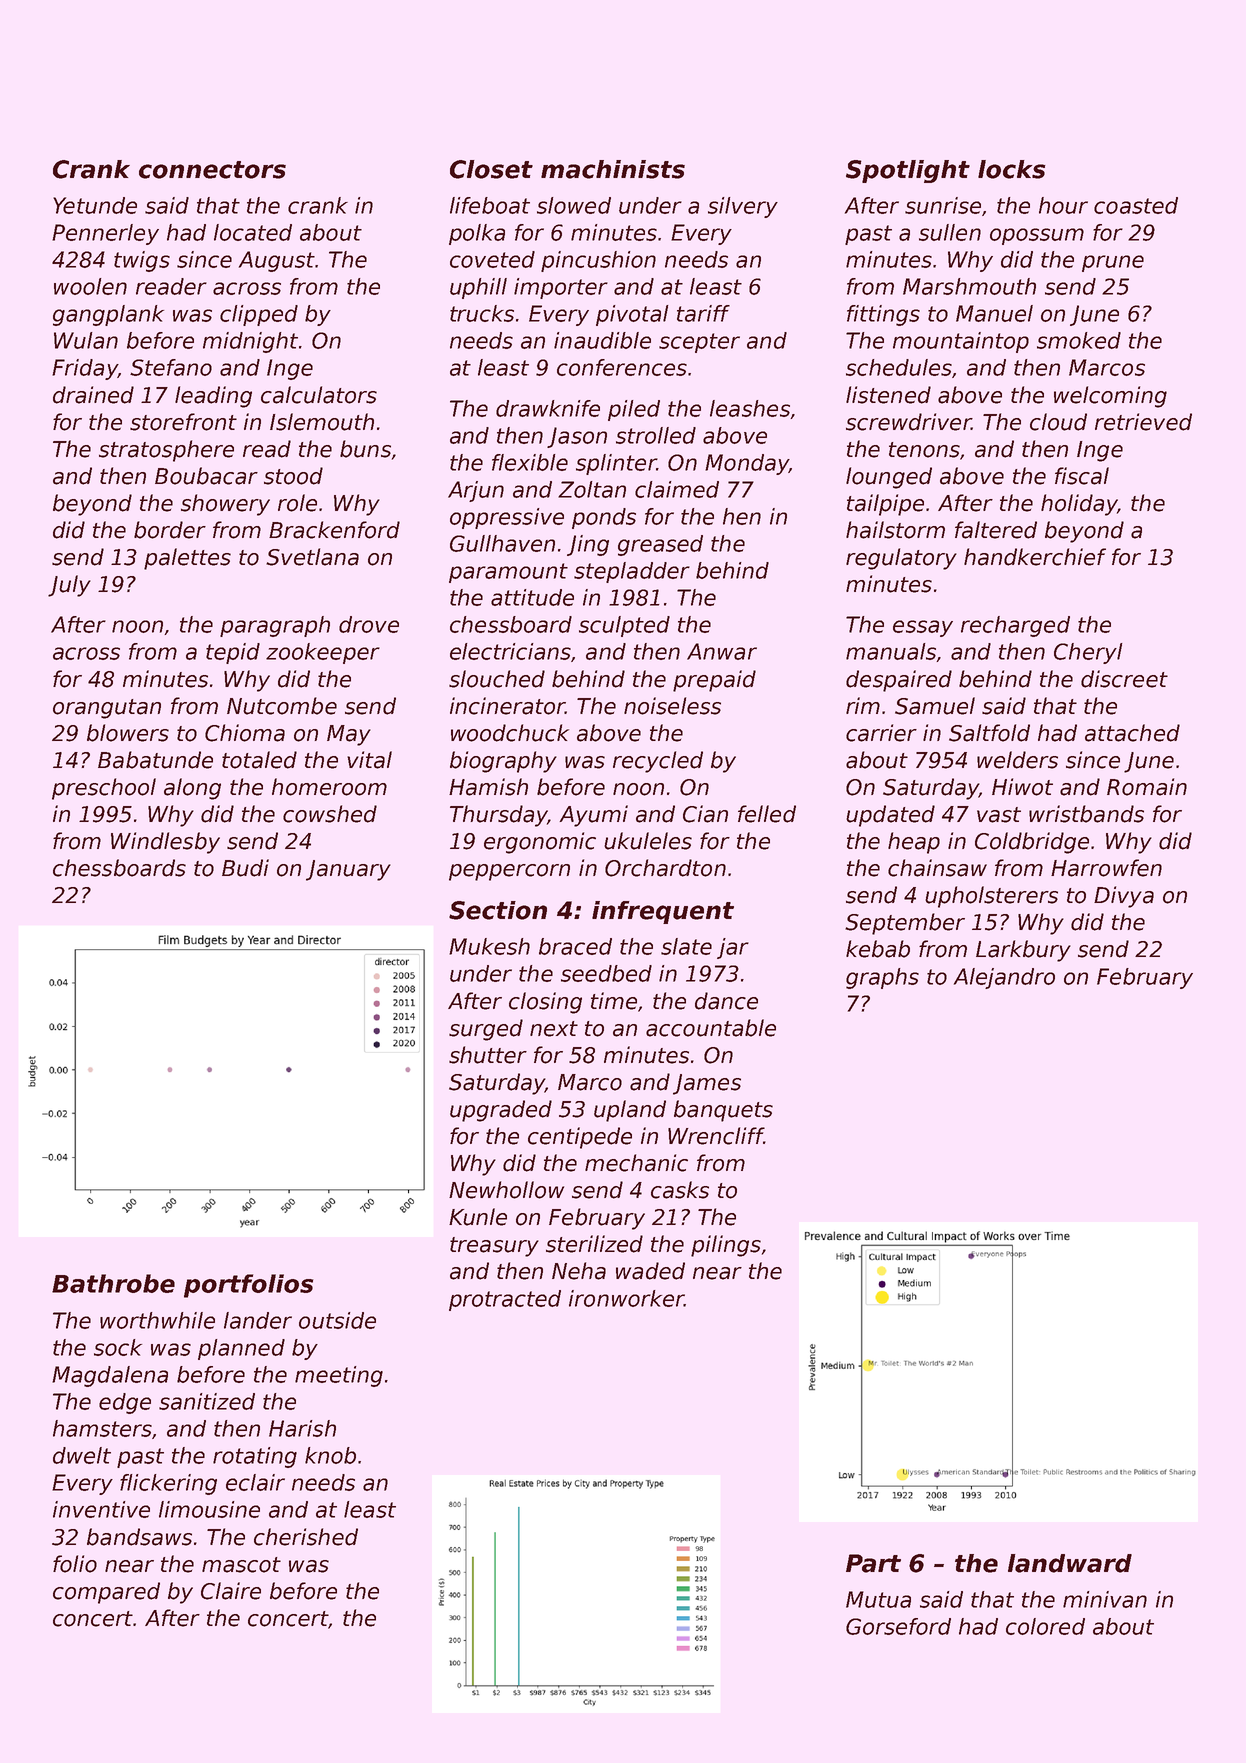  I want to click on sullen, so click(950, 232).
